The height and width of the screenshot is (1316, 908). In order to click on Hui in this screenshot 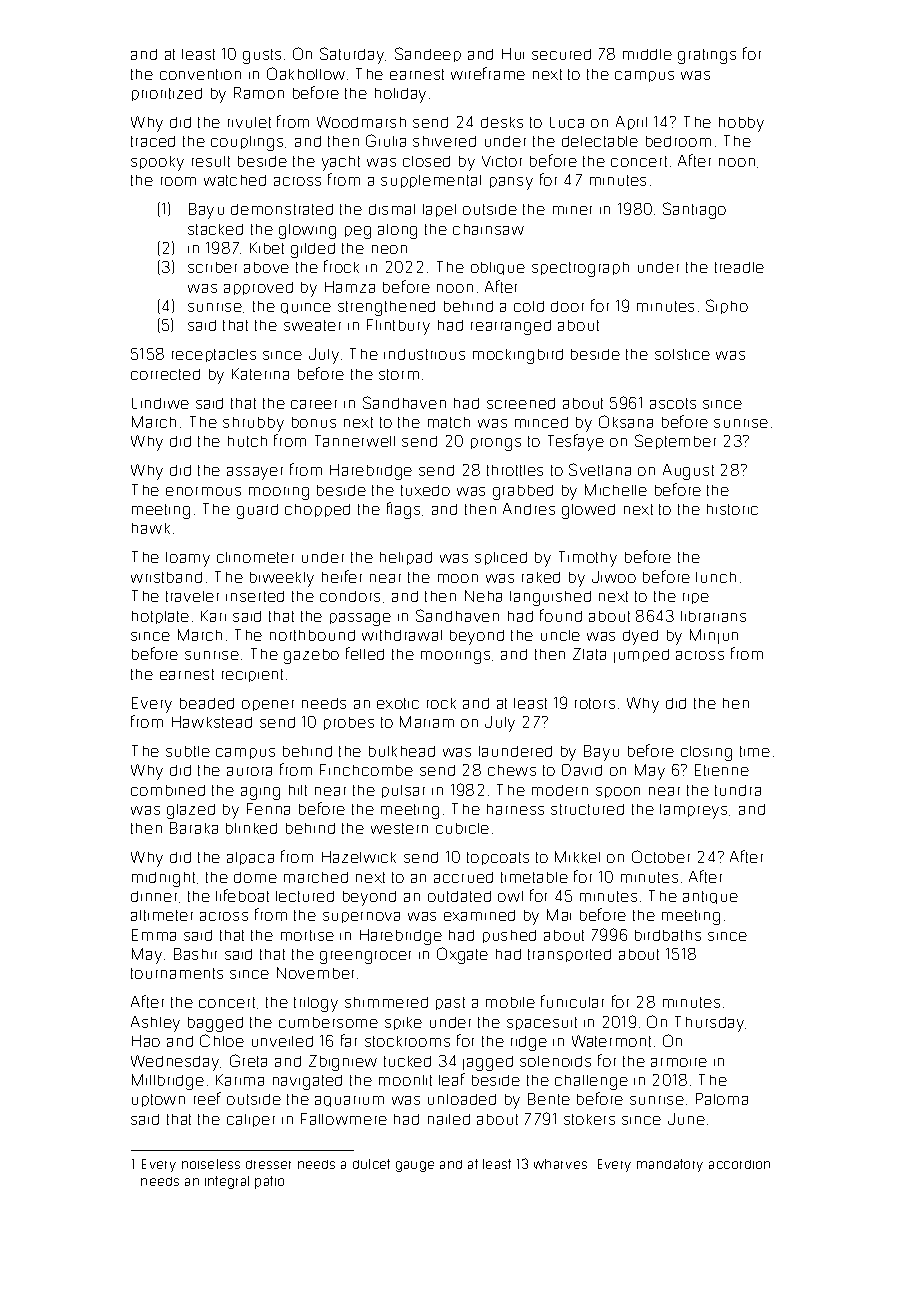, I will do `click(513, 54)`.
